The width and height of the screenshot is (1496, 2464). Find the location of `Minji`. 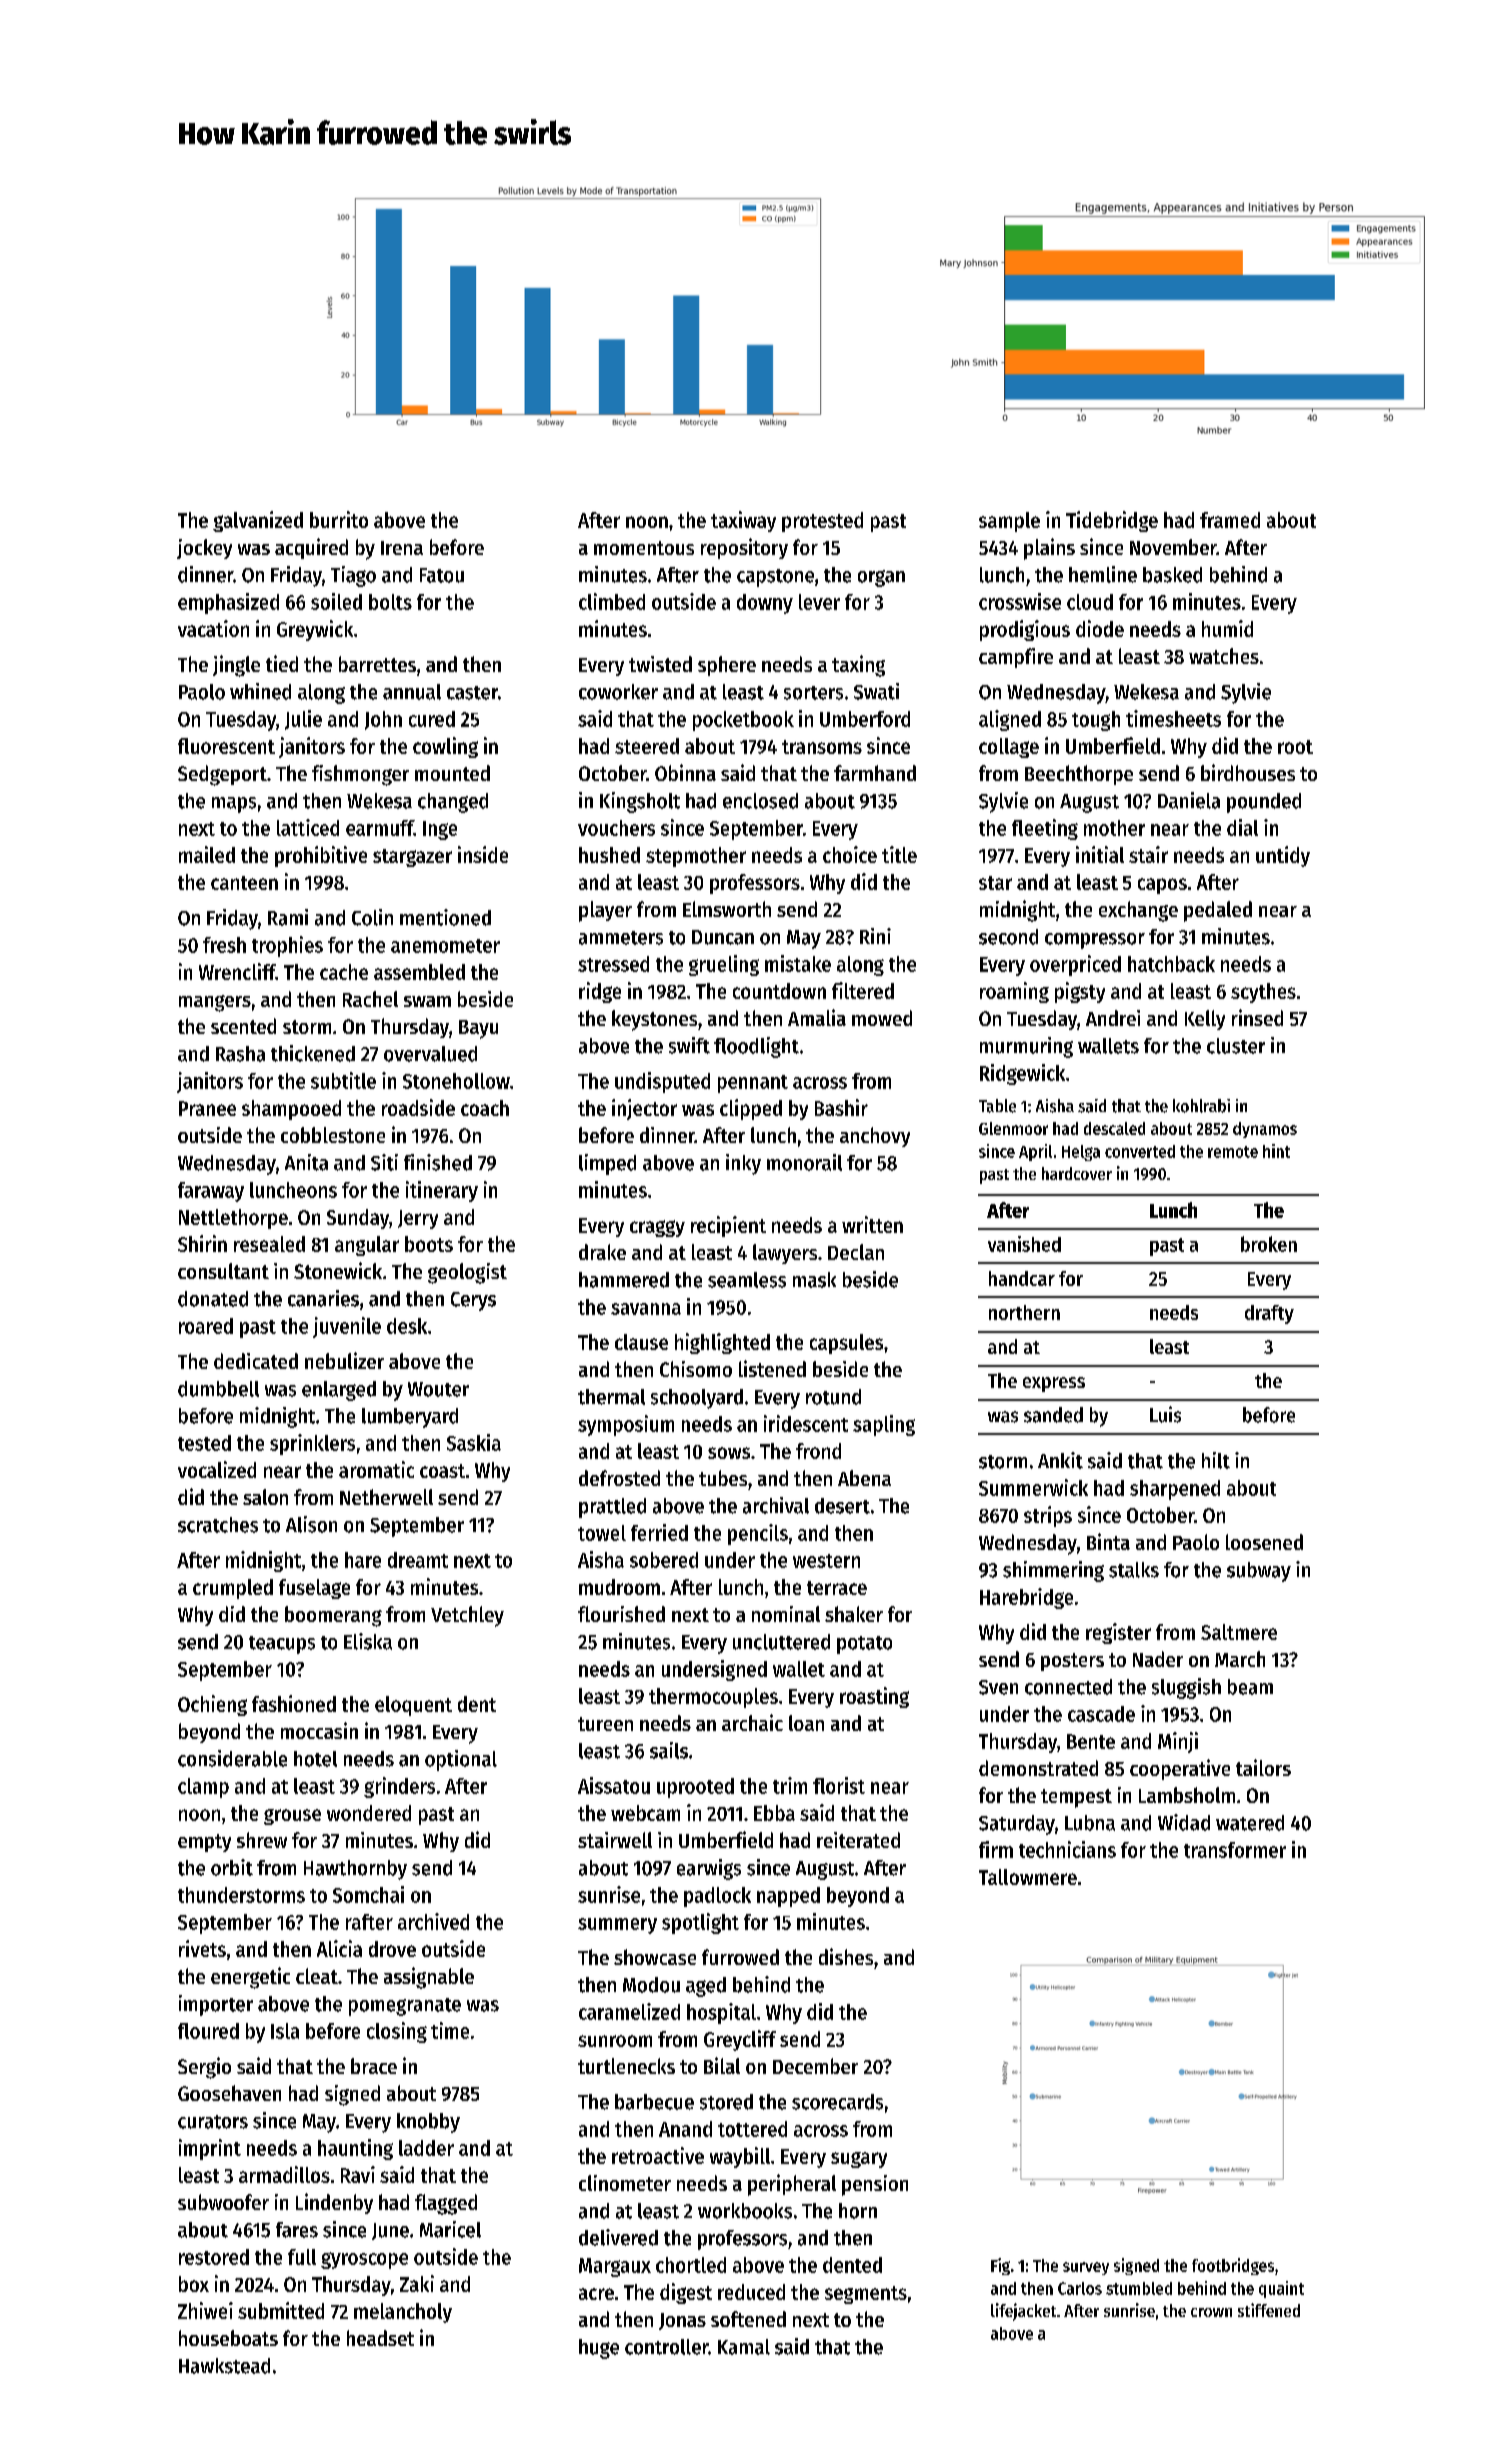

Minji is located at coordinates (1178, 1742).
